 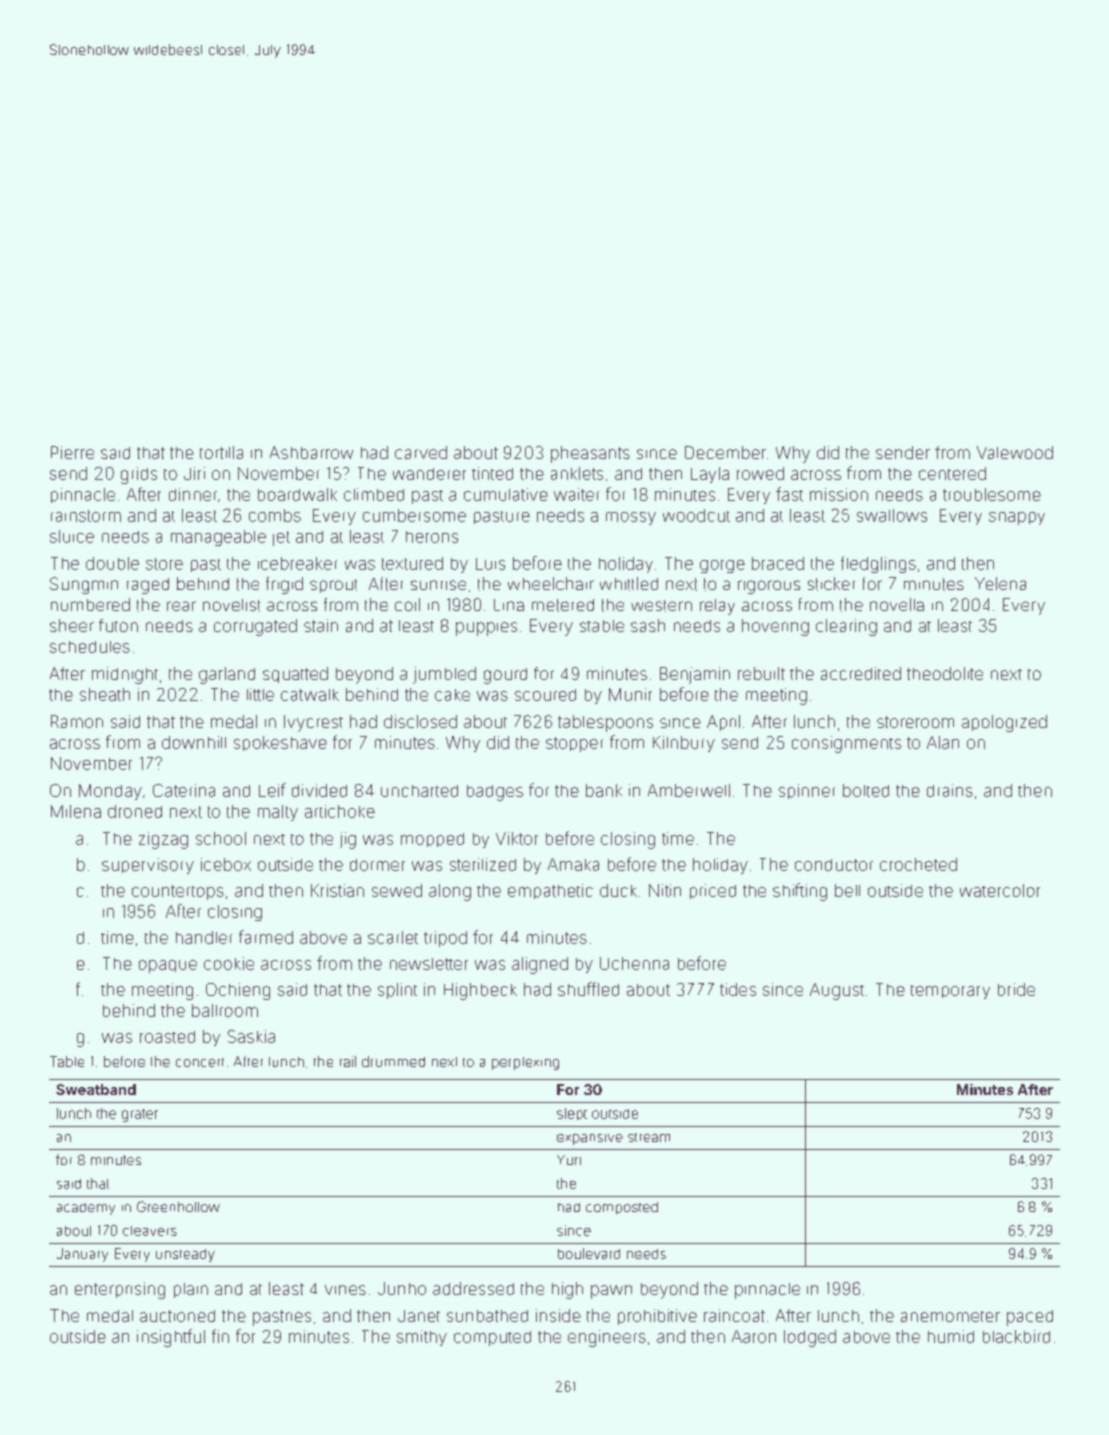 What do you see at coordinates (657, 1317) in the screenshot?
I see `prohibitive` at bounding box center [657, 1317].
